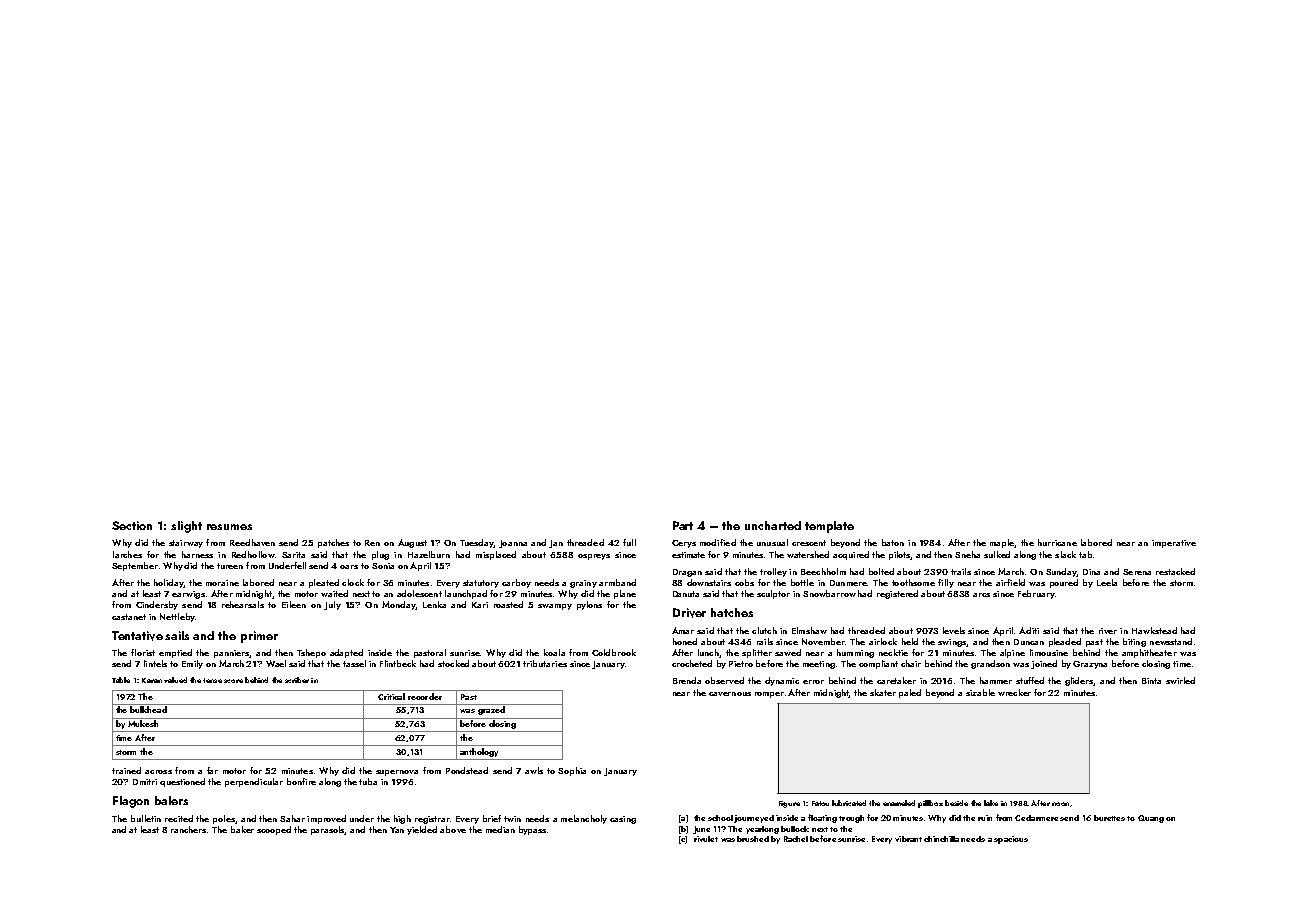  What do you see at coordinates (753, 839) in the screenshot?
I see `brushed` at bounding box center [753, 839].
